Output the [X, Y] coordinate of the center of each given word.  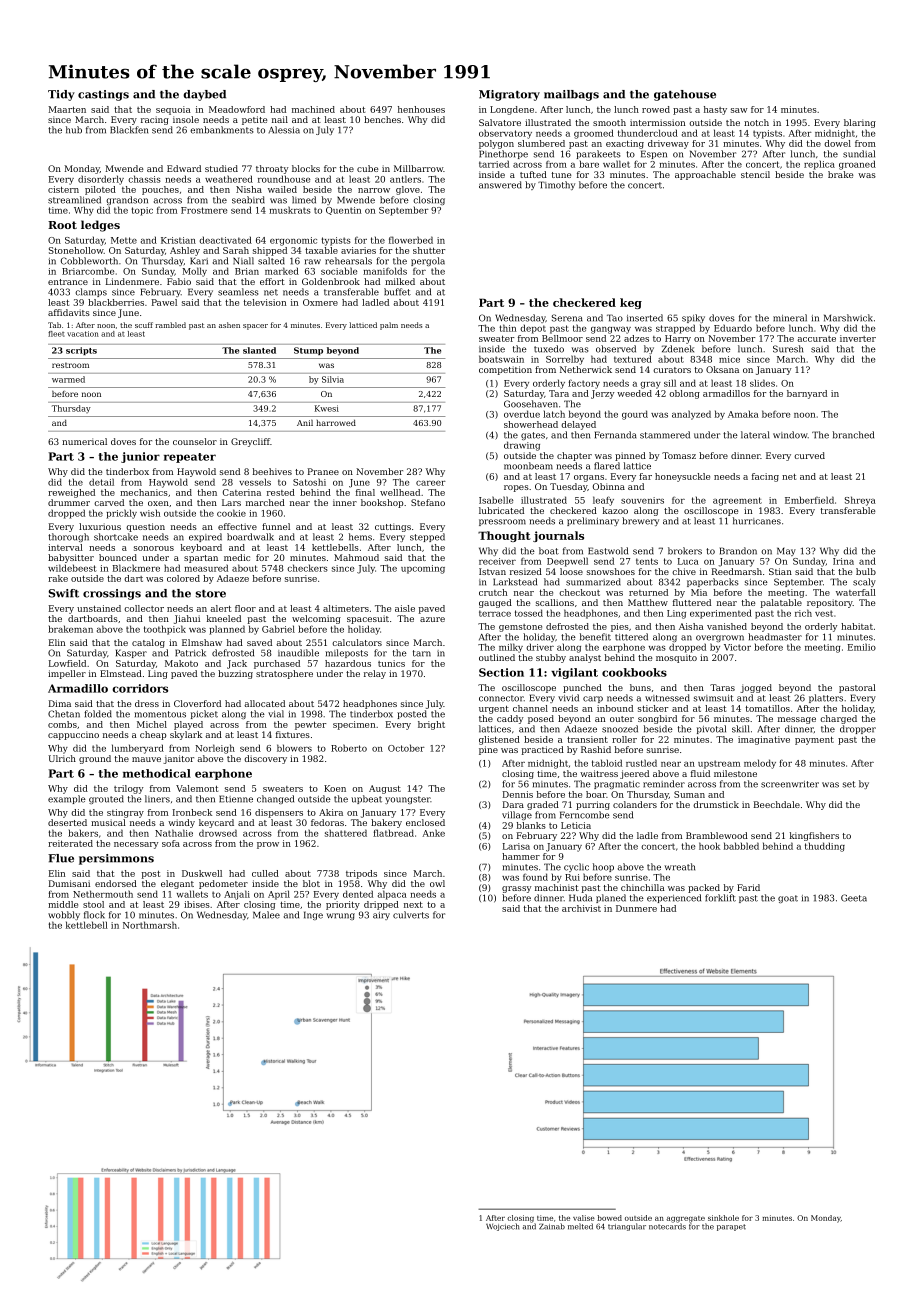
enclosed [425, 822]
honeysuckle [682, 477]
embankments [221, 130]
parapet [731, 1227]
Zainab [552, 1226]
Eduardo [733, 328]
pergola [428, 261]
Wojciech [502, 1227]
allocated [264, 703]
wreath [680, 867]
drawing [522, 446]
